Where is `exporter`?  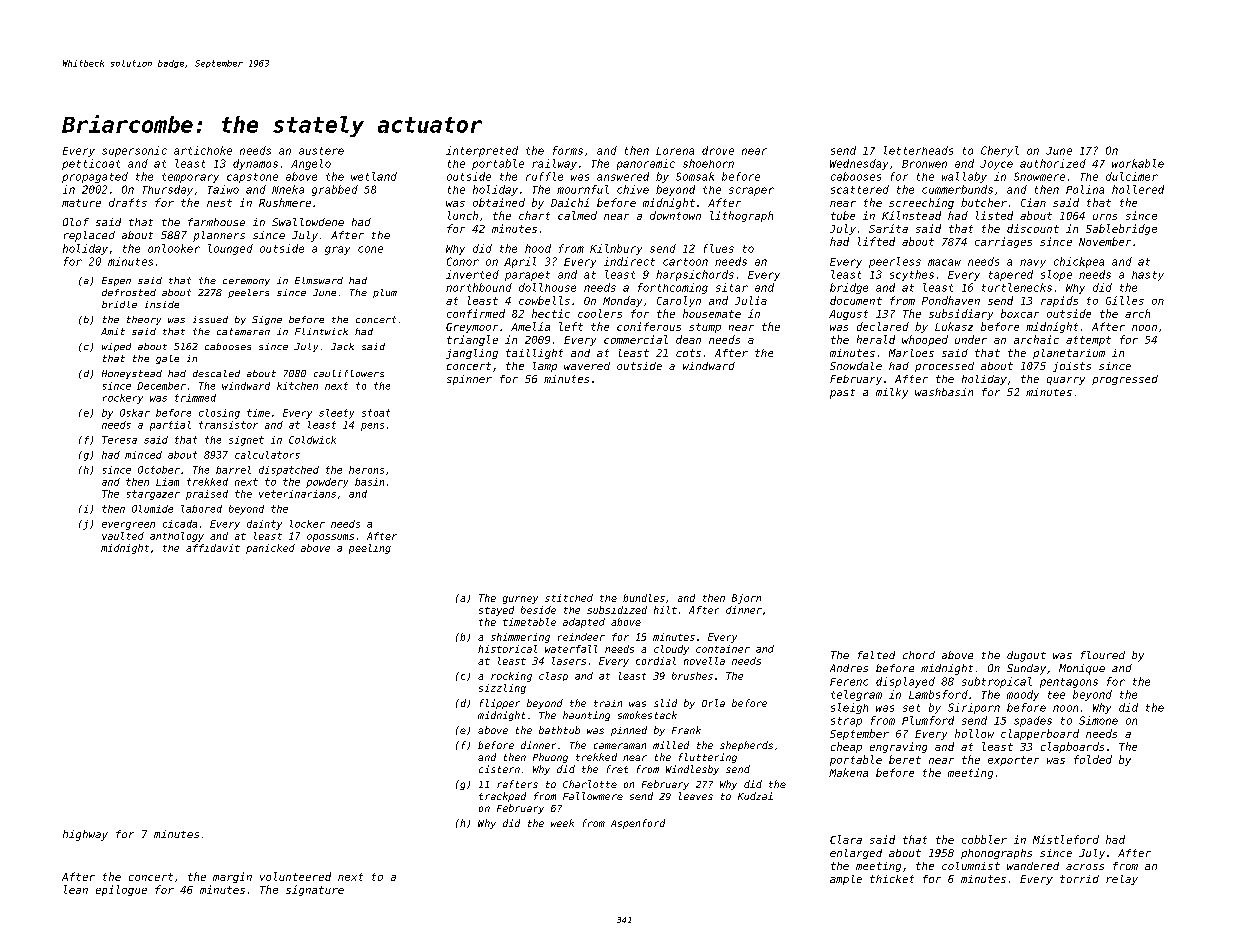 exporter is located at coordinates (1013, 761).
